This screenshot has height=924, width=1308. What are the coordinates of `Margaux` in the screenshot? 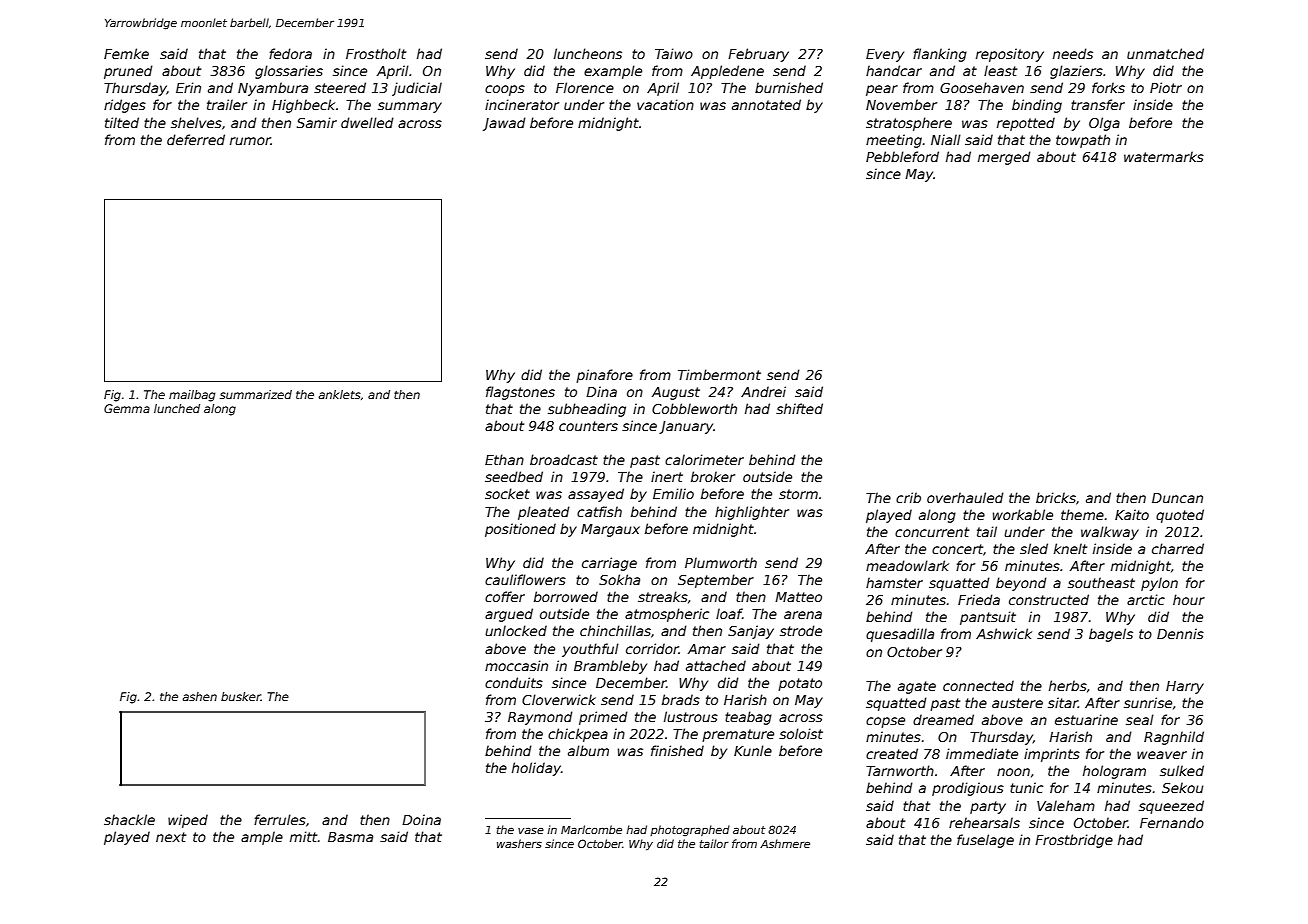 It's located at (610, 530).
